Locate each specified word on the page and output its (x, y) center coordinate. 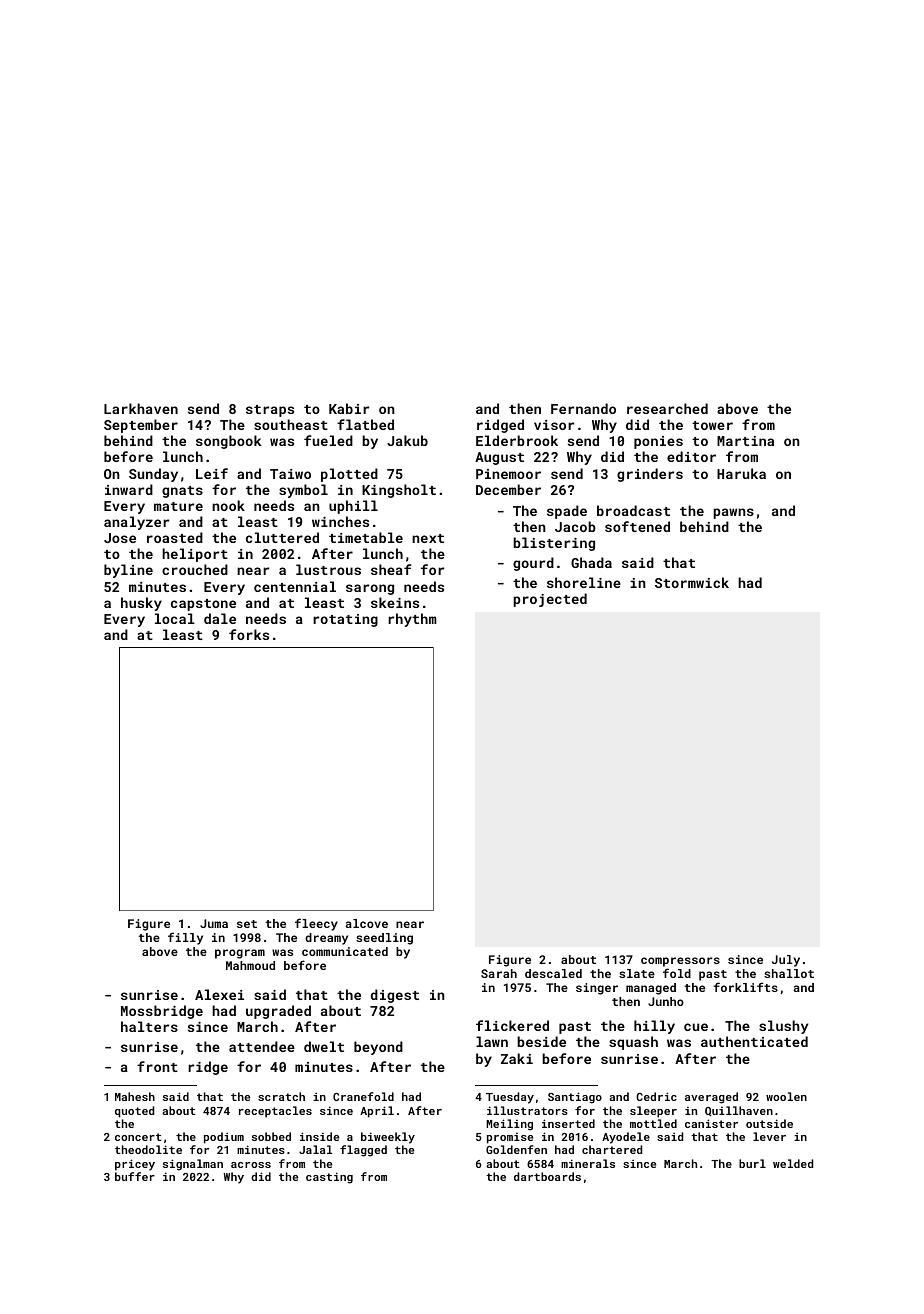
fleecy (316, 924)
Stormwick (692, 582)
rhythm (412, 620)
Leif (212, 473)
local (175, 618)
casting (329, 1178)
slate (637, 973)
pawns (733, 513)
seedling (384, 939)
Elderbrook (517, 440)
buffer (135, 1176)
